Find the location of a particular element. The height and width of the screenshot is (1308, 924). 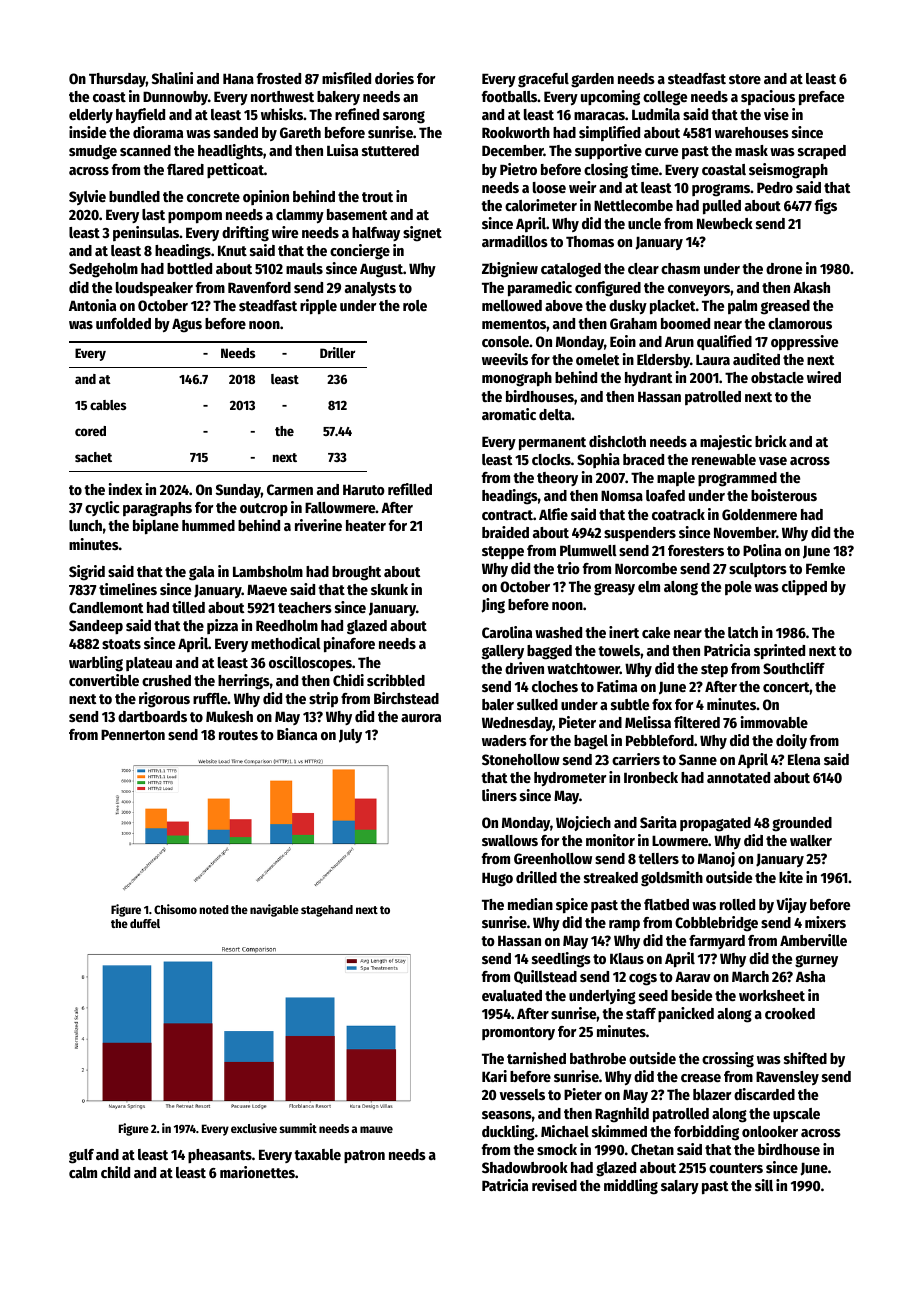

Stonehollow is located at coordinates (521, 759).
